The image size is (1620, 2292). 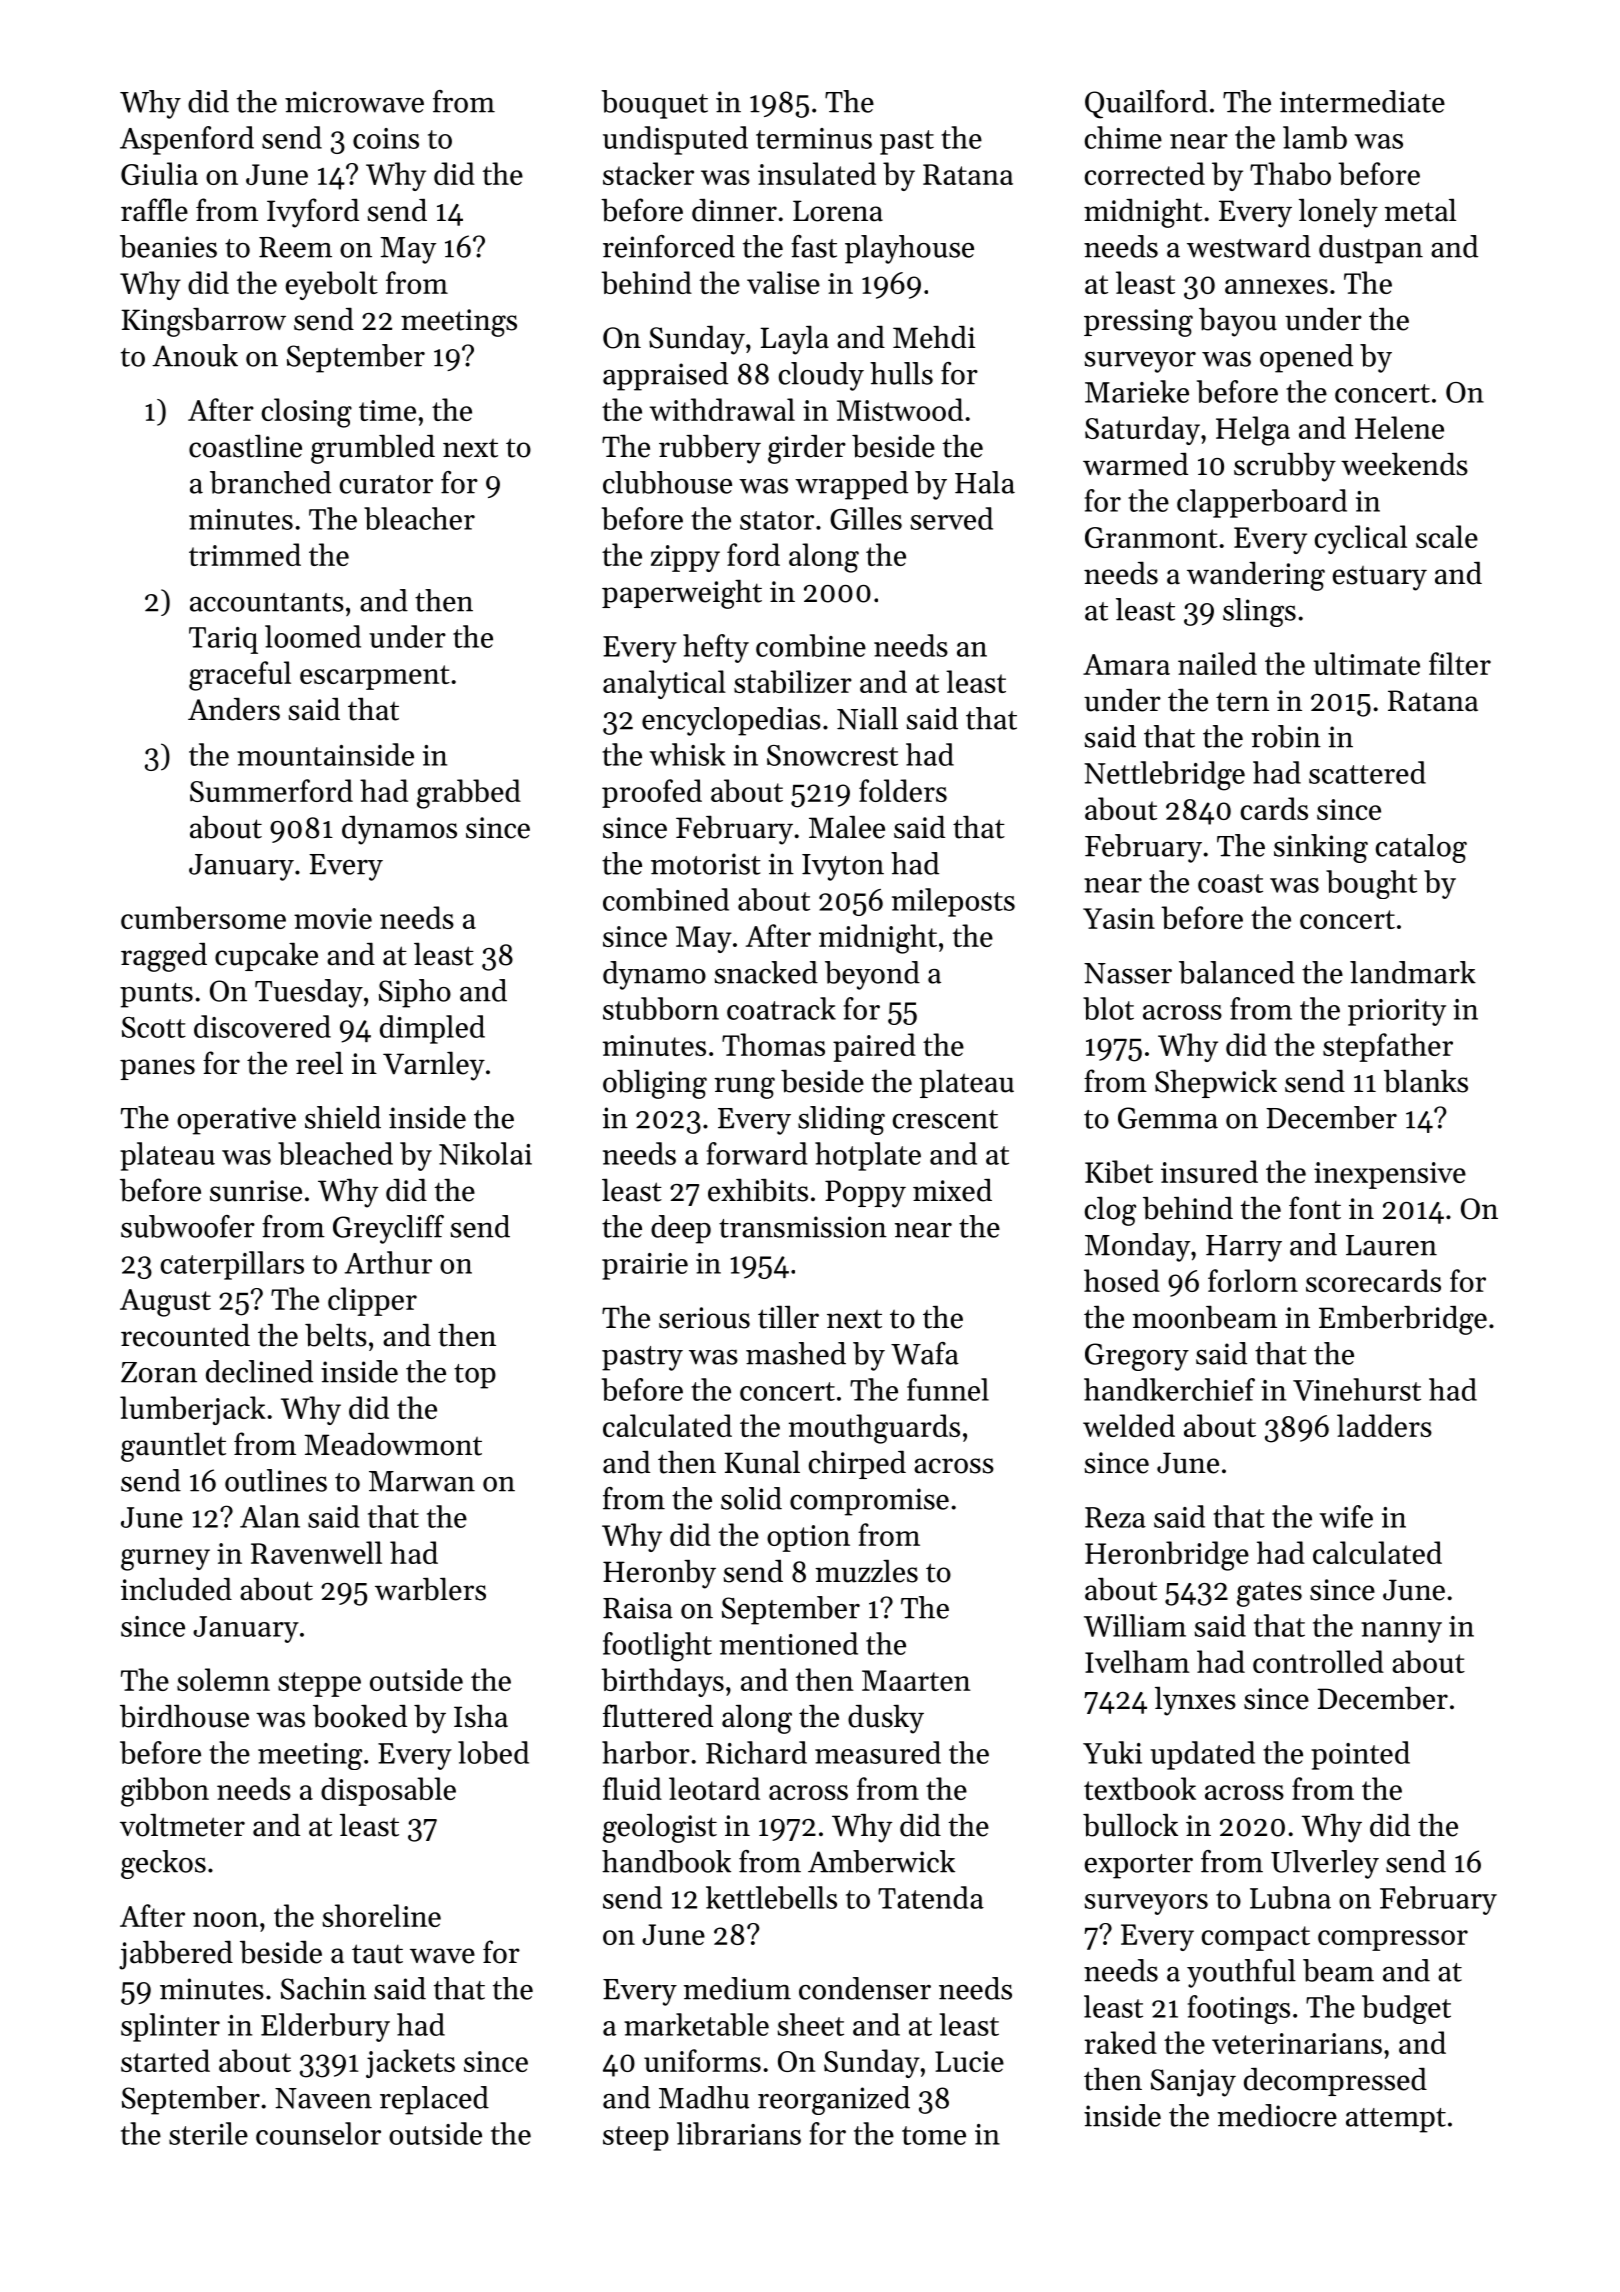 What do you see at coordinates (386, 138) in the image?
I see `coins` at bounding box center [386, 138].
